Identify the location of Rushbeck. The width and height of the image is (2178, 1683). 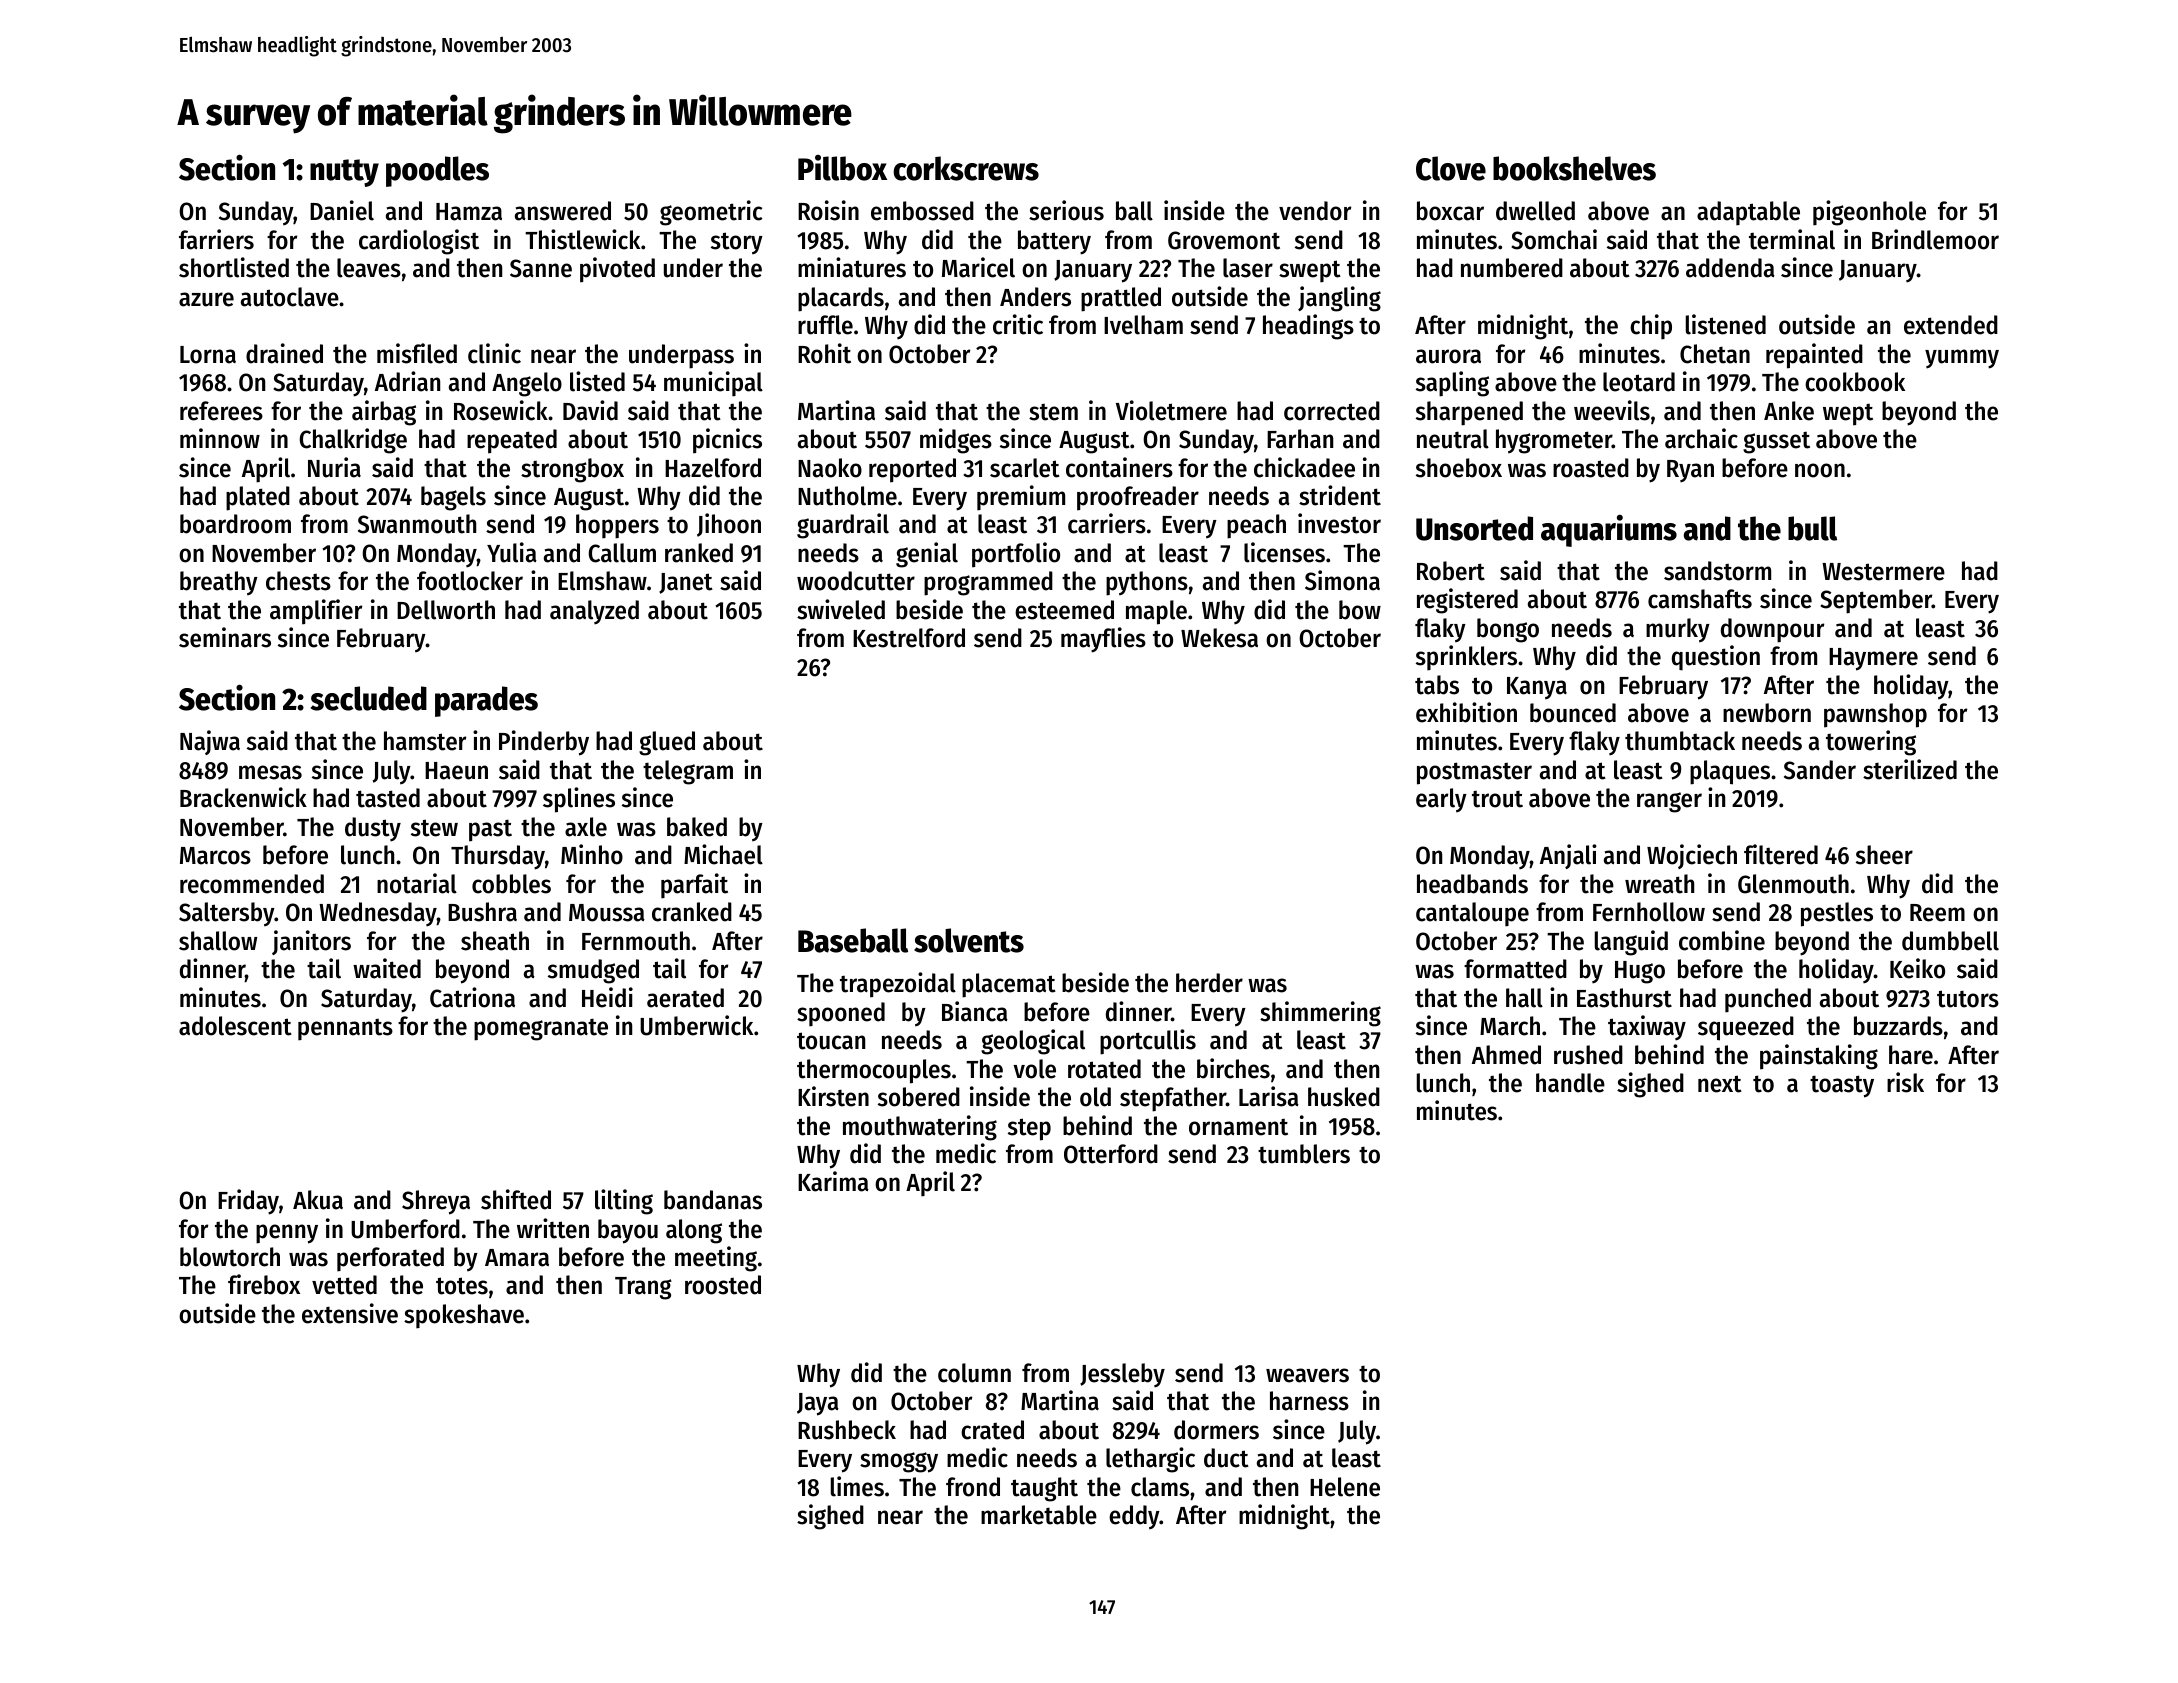
(847, 1430).
